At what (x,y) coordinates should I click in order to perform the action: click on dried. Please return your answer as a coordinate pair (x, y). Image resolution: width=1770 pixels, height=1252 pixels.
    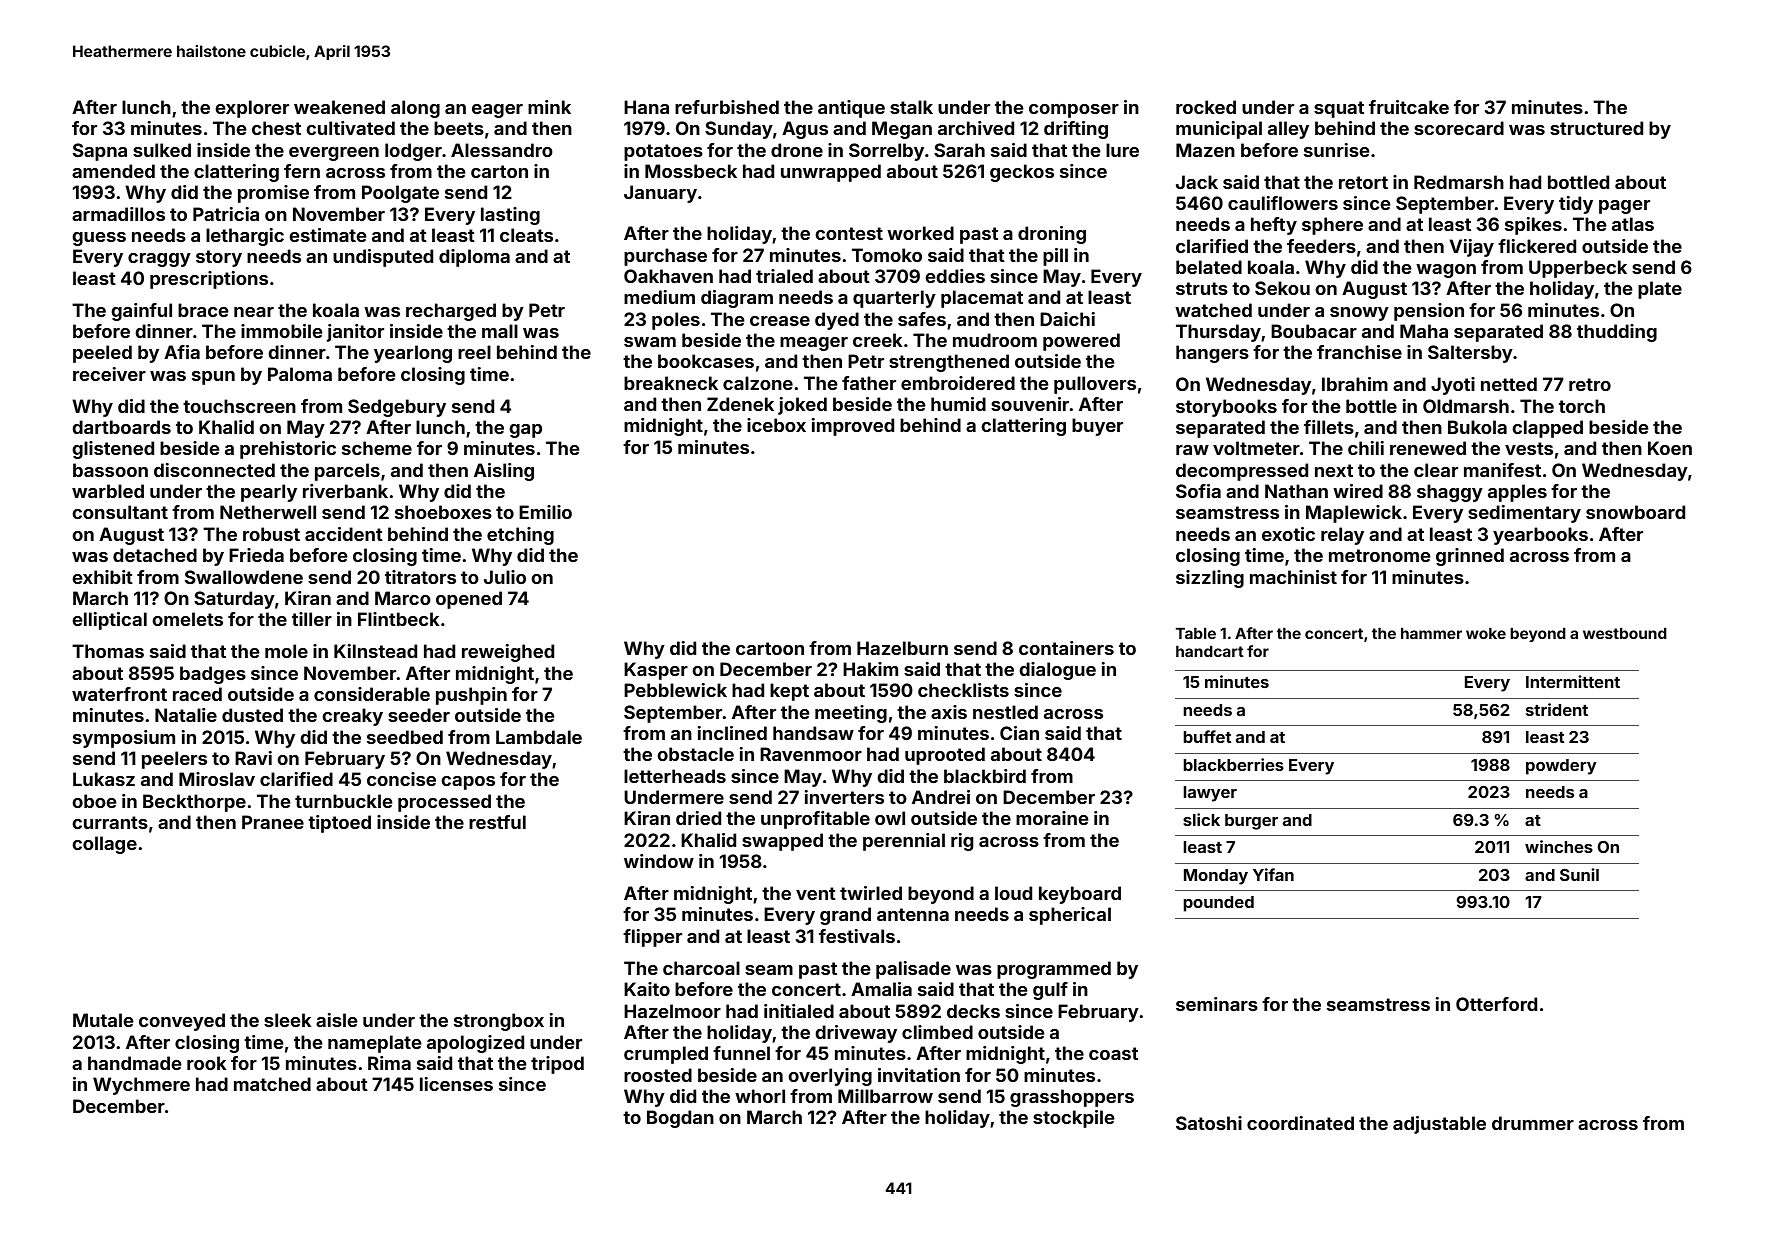
    Looking at the image, I should click on (698, 818).
